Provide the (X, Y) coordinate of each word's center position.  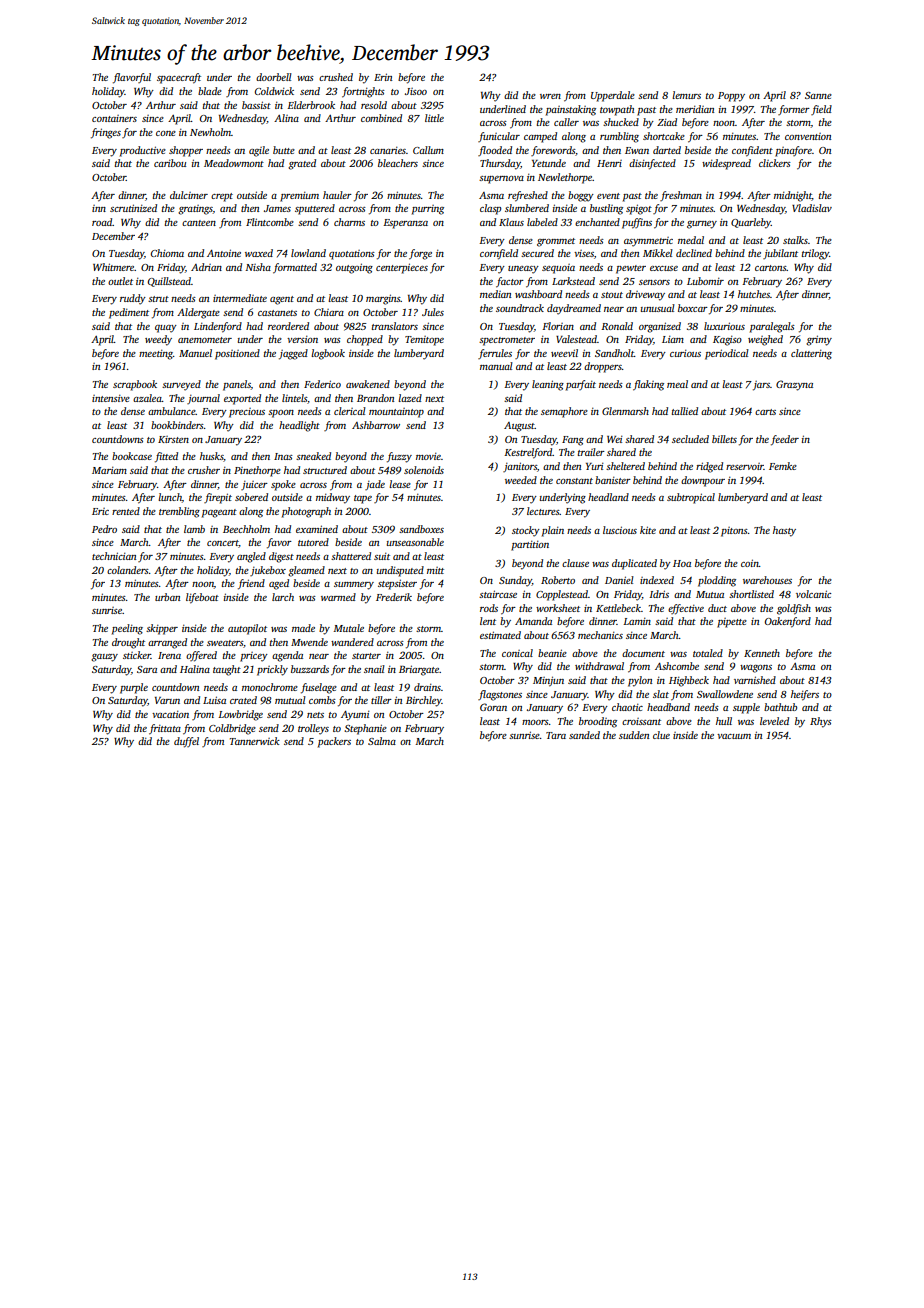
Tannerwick (255, 741)
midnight (793, 196)
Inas (283, 456)
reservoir (745, 466)
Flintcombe (270, 222)
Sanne (818, 95)
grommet (556, 242)
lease (400, 484)
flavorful (132, 78)
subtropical (691, 498)
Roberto (558, 580)
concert (223, 544)
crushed (336, 77)
